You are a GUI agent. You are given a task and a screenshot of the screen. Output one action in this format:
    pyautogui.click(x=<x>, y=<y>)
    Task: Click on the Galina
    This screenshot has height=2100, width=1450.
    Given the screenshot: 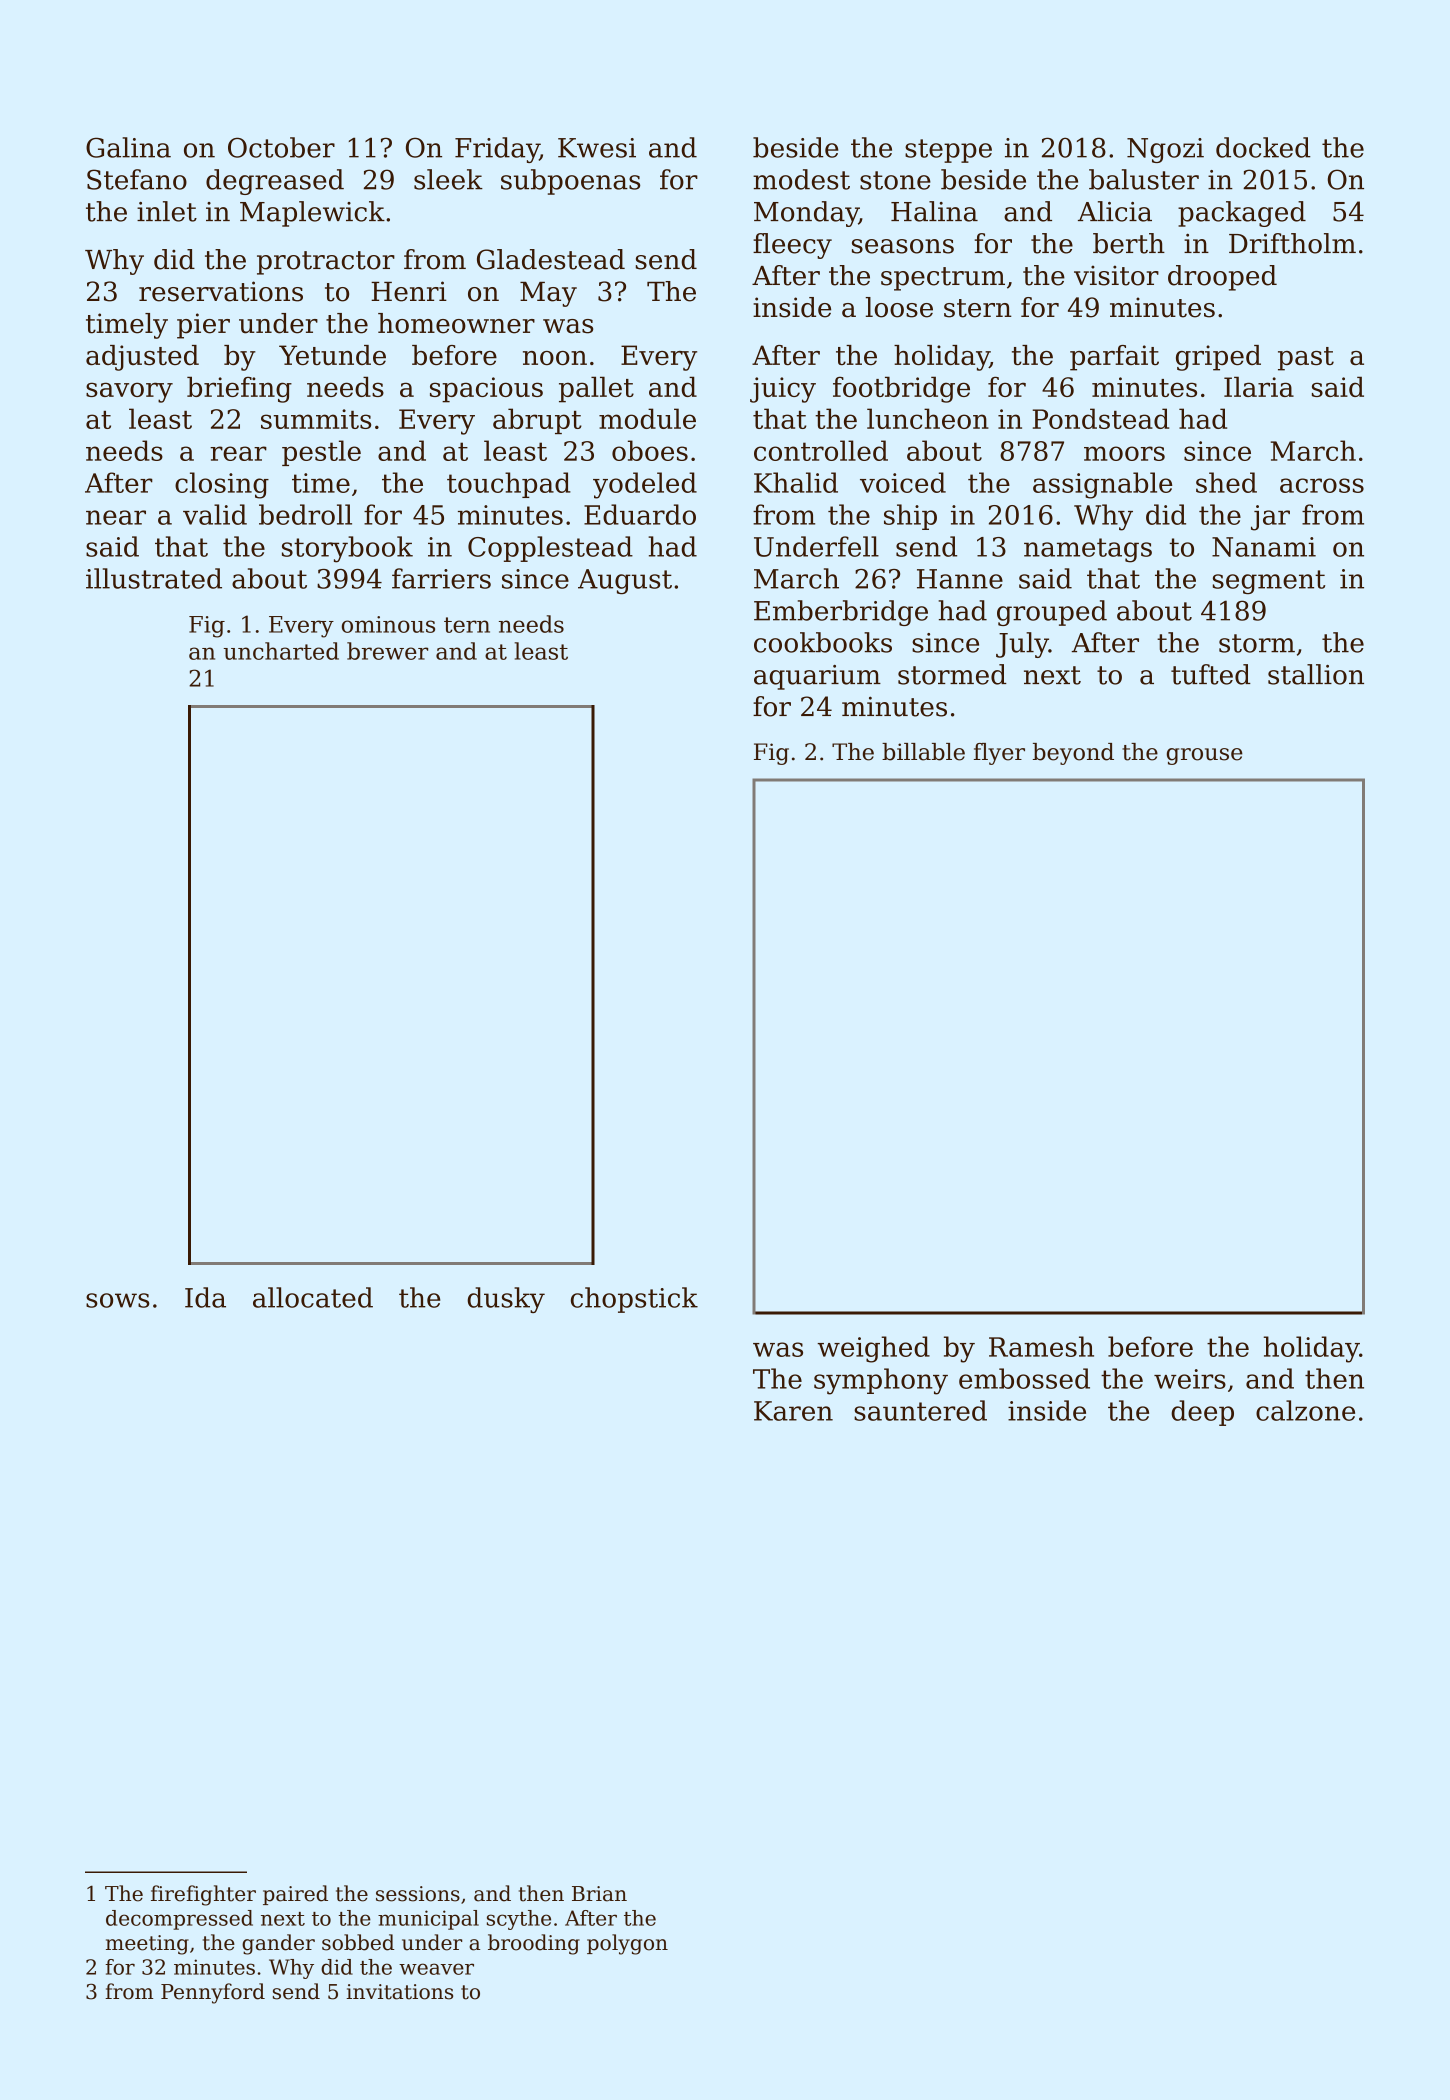 What is the action you would take?
    pyautogui.click(x=128, y=147)
